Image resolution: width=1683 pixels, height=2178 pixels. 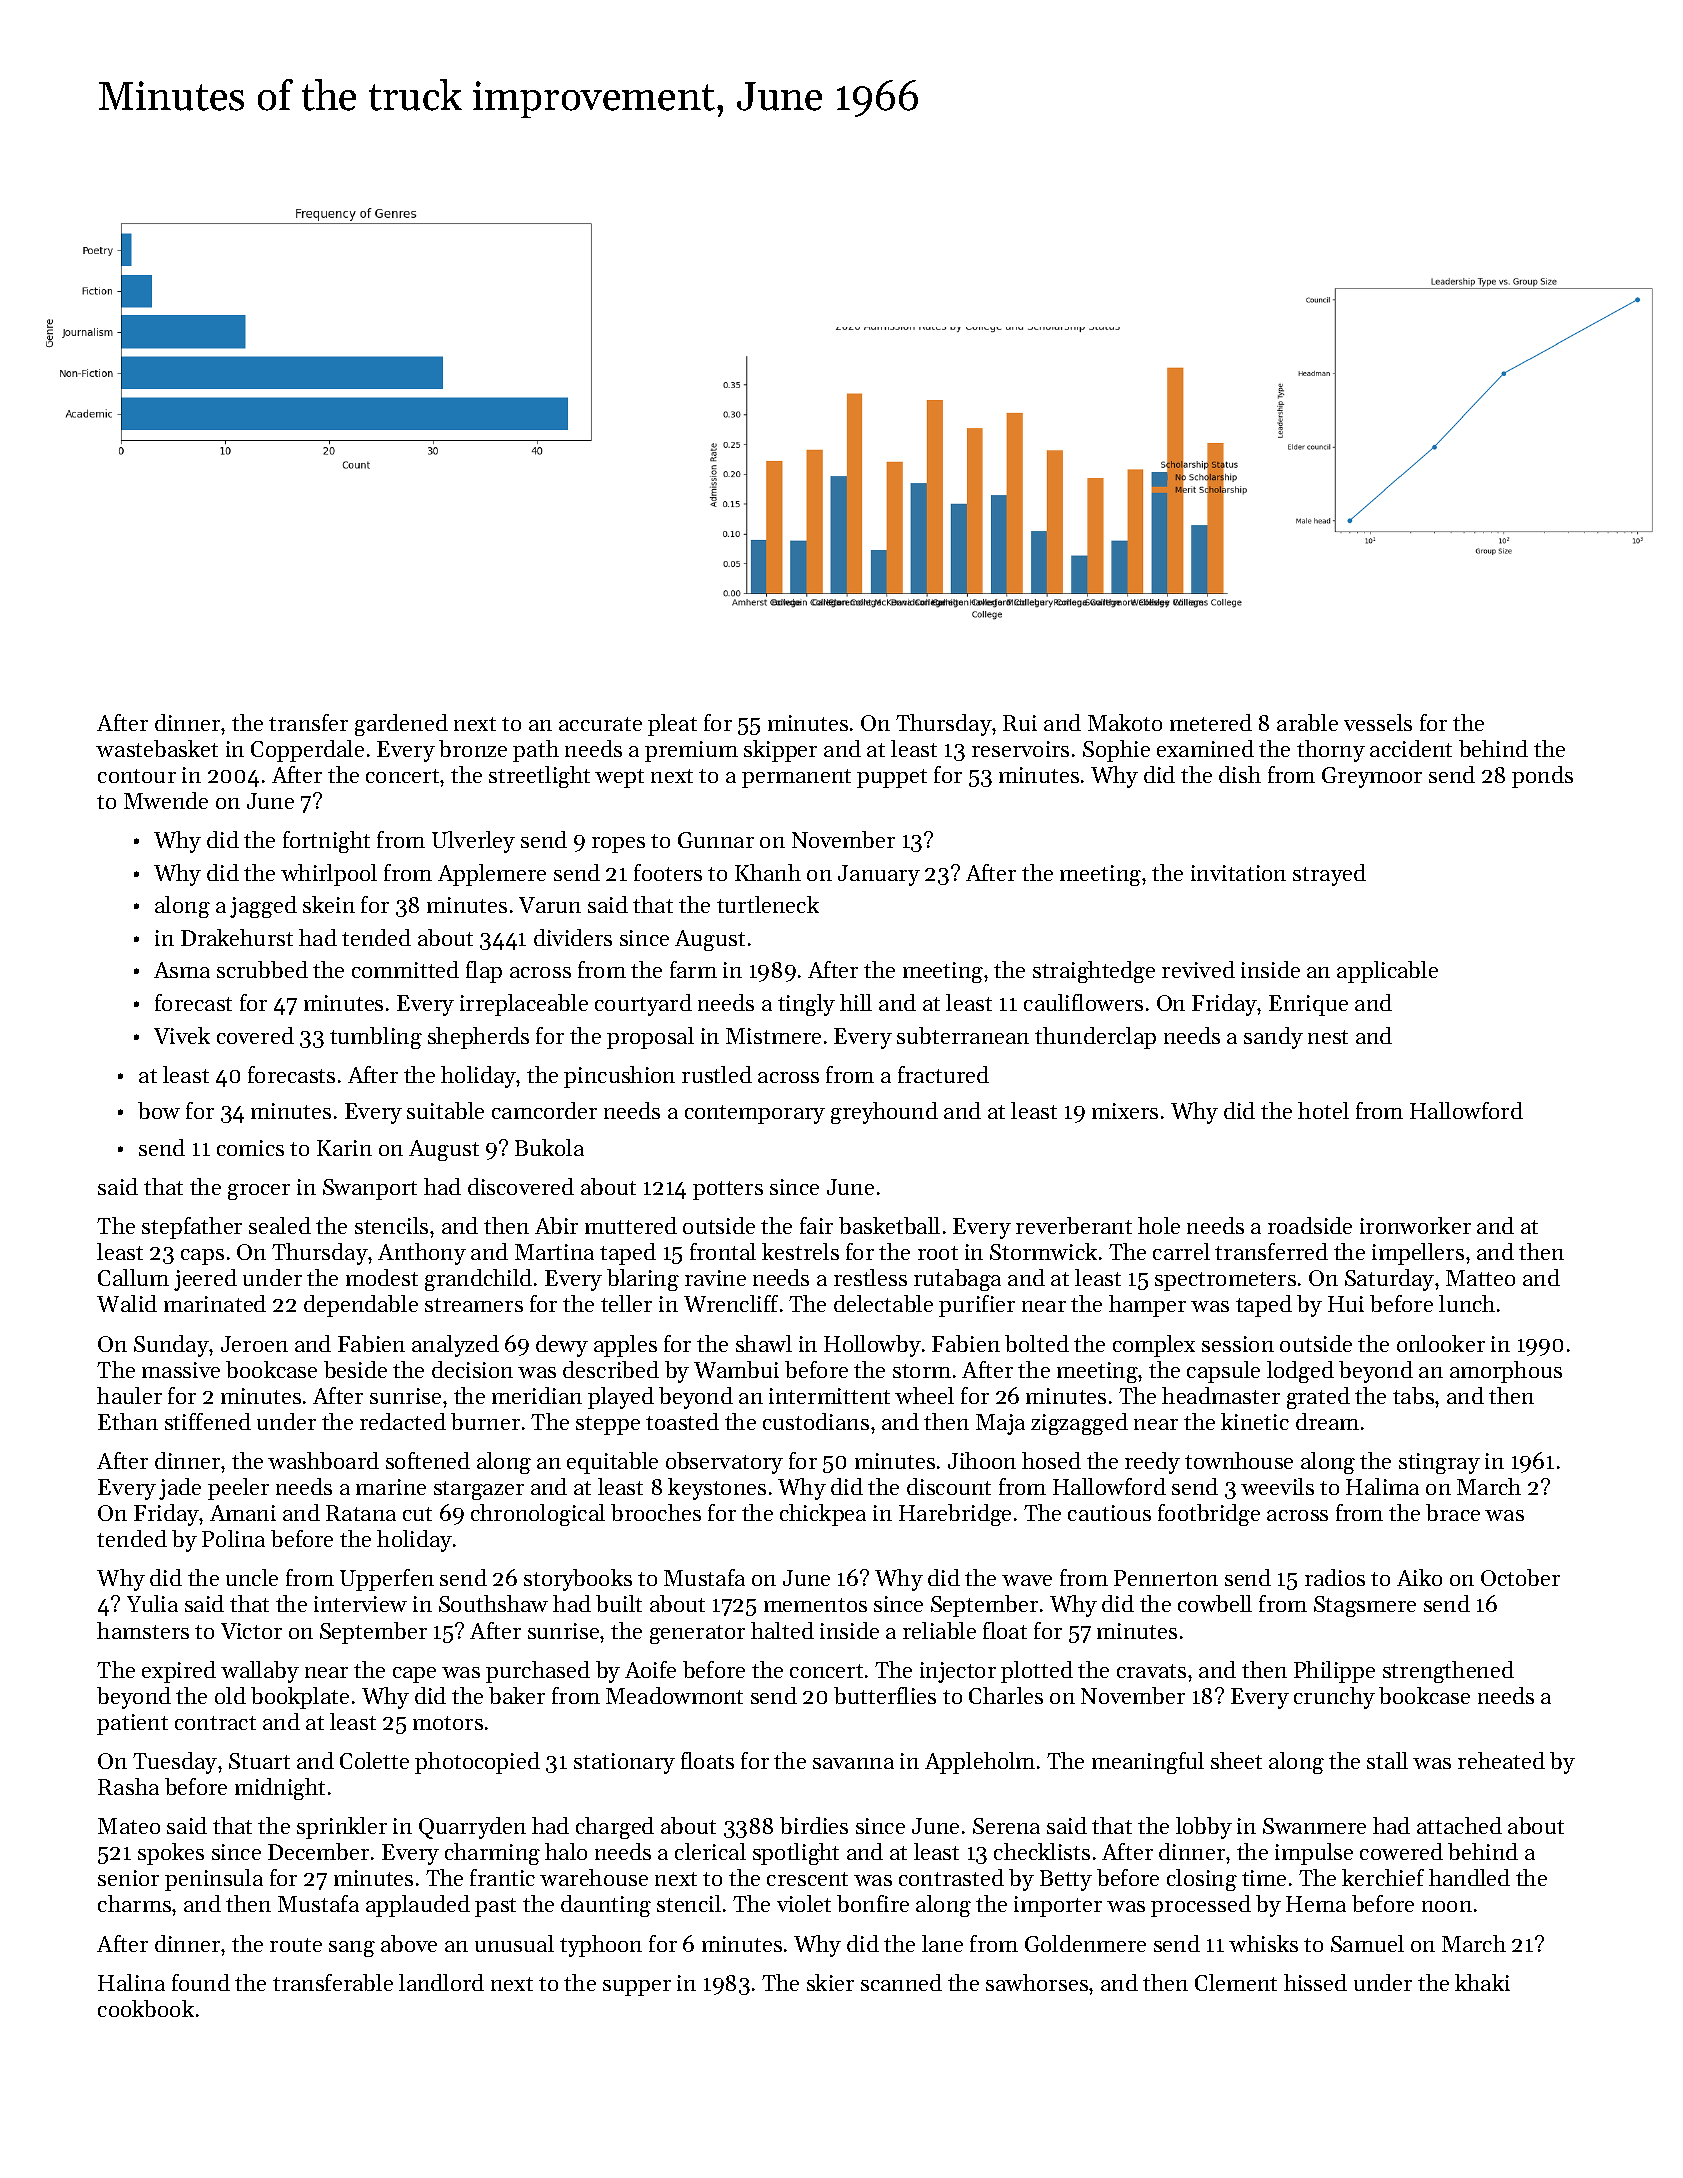 What do you see at coordinates (1501, 1760) in the screenshot?
I see `reheated` at bounding box center [1501, 1760].
